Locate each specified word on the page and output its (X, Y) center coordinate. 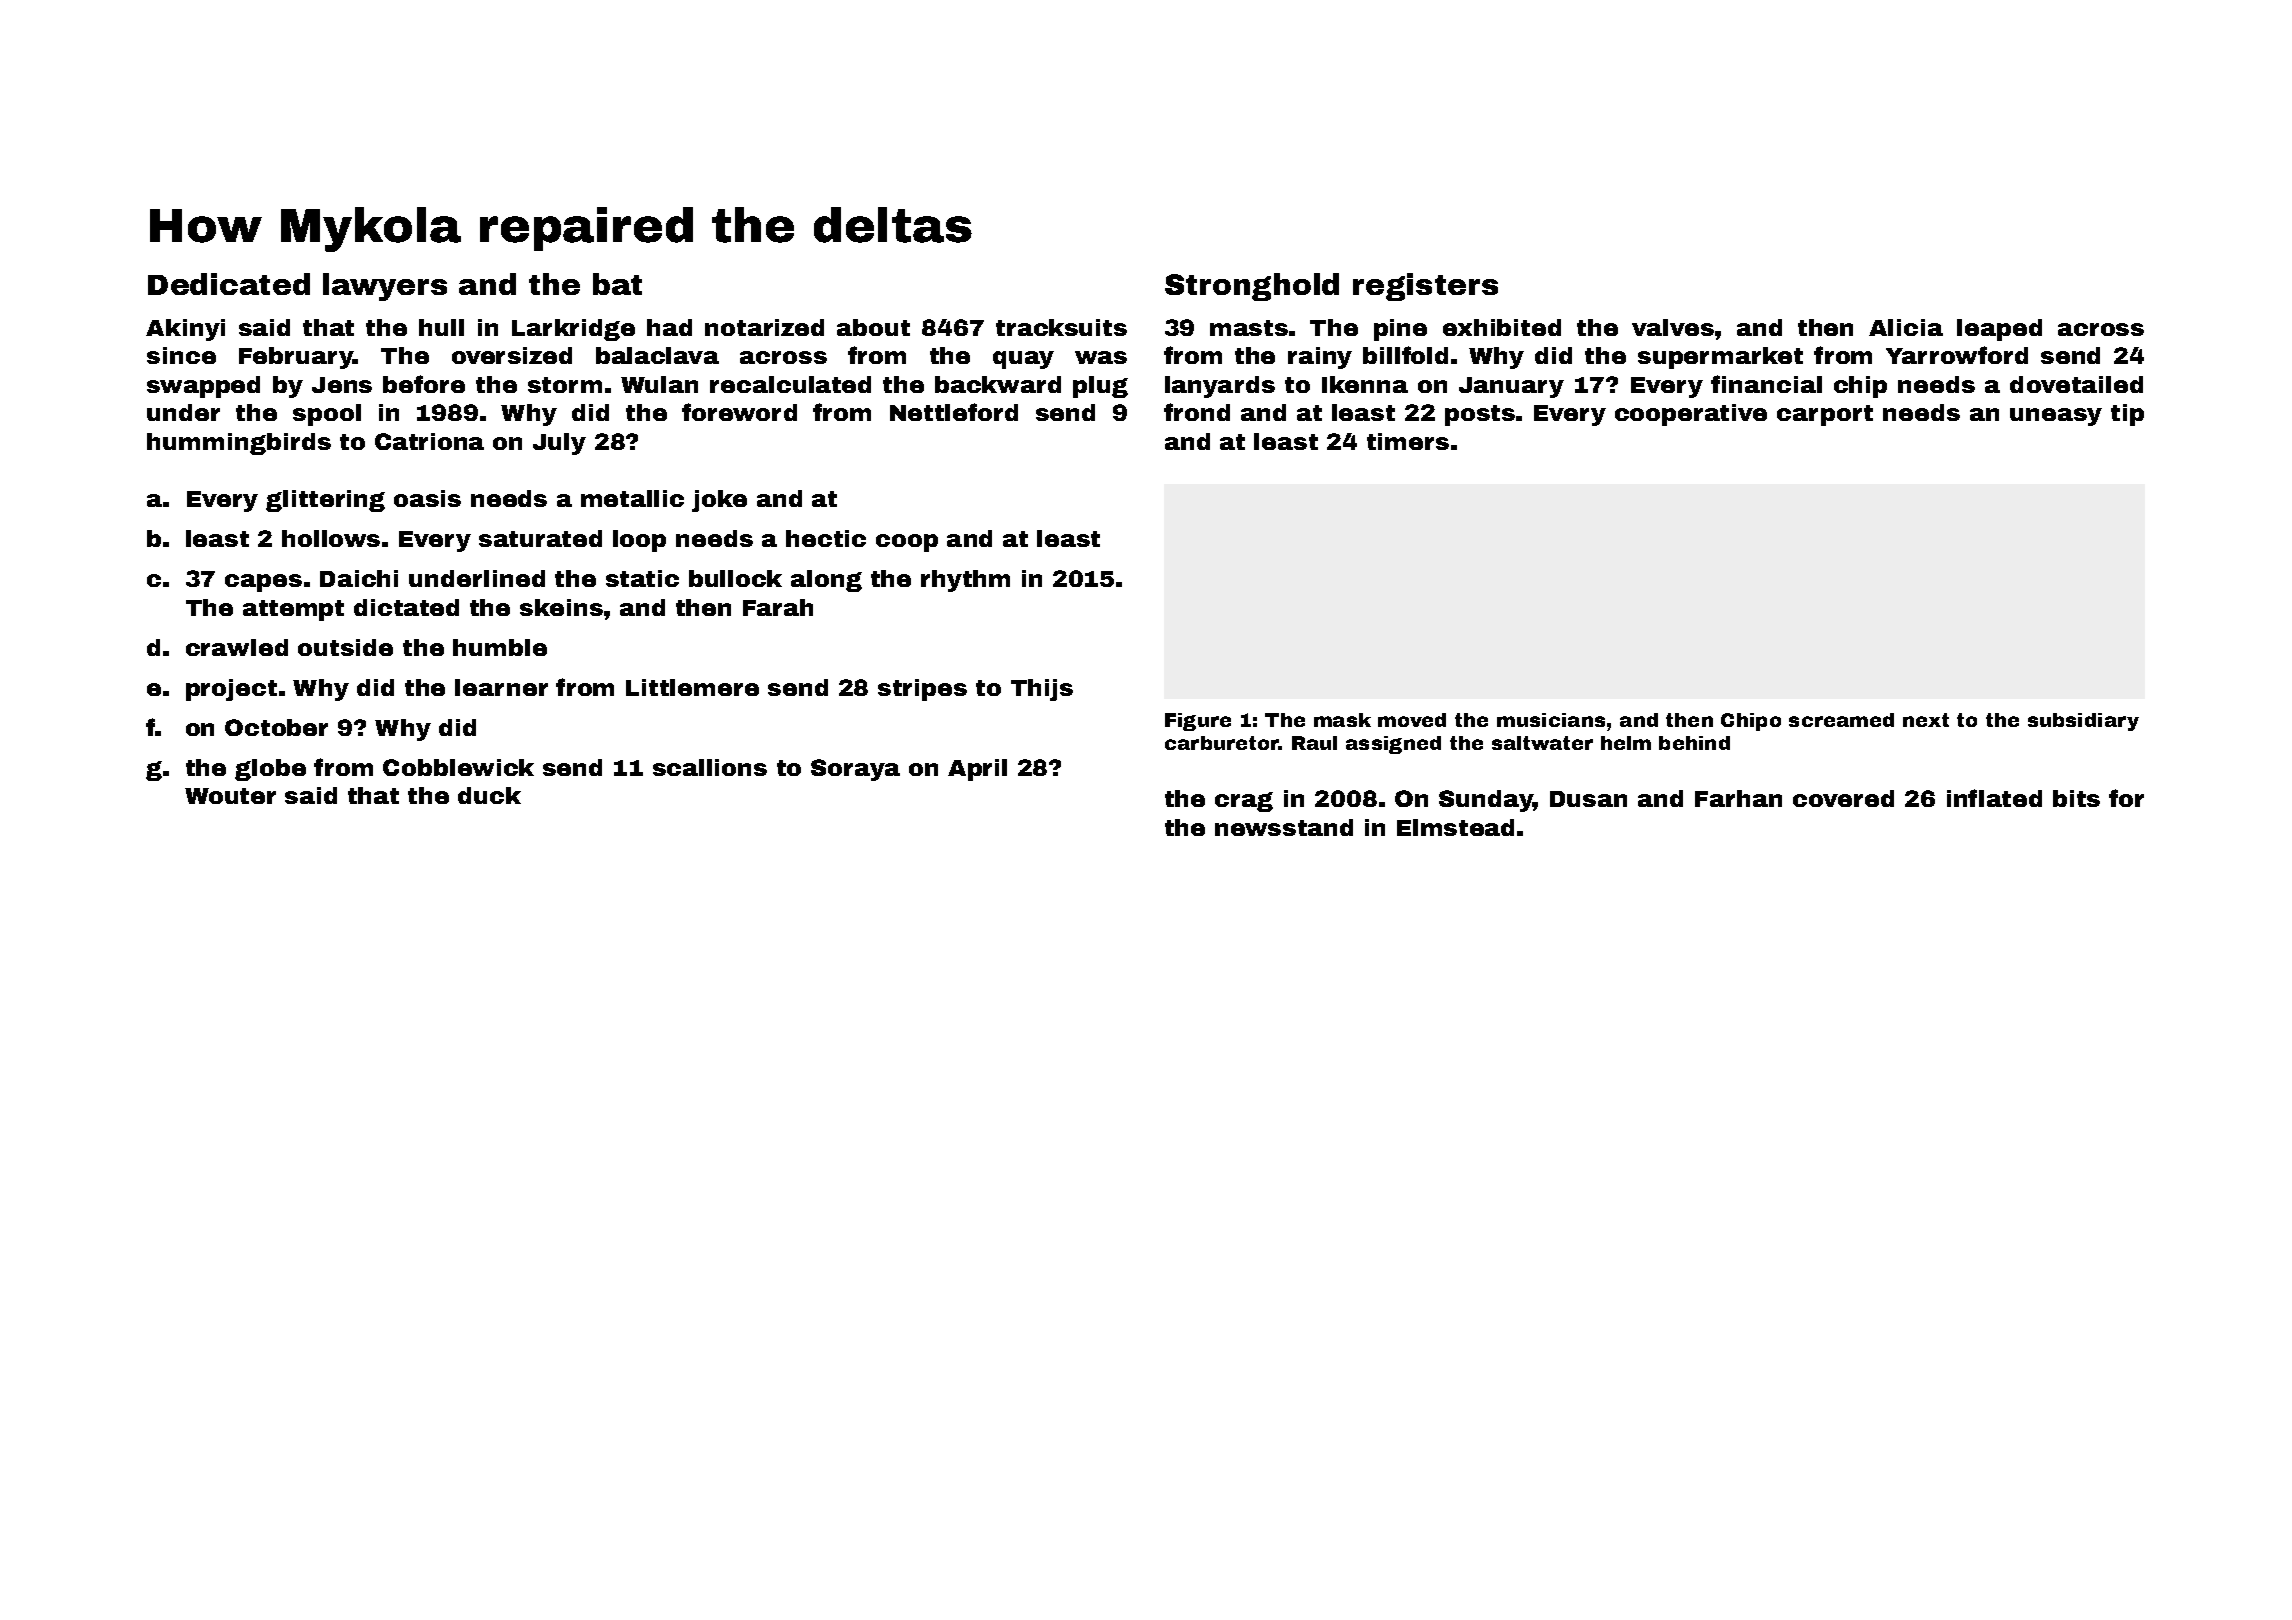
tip (2127, 415)
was (1101, 357)
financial (1766, 384)
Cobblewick (458, 767)
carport (1825, 415)
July (559, 444)
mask (1342, 720)
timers (1408, 441)
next (1926, 720)
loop (639, 541)
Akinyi (185, 330)
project (231, 690)
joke (719, 501)
